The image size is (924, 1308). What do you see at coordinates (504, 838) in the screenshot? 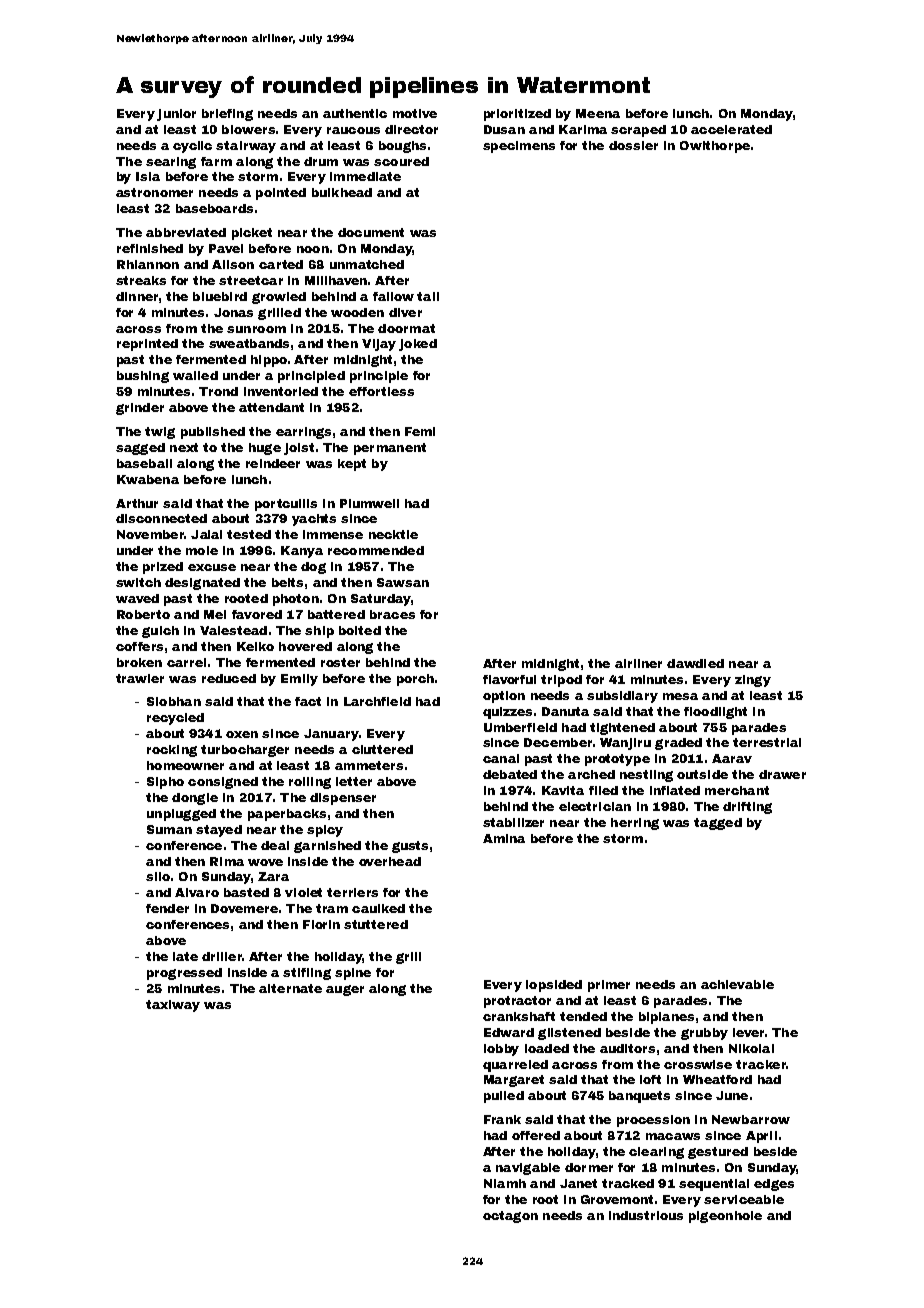
I see `Amina` at bounding box center [504, 838].
